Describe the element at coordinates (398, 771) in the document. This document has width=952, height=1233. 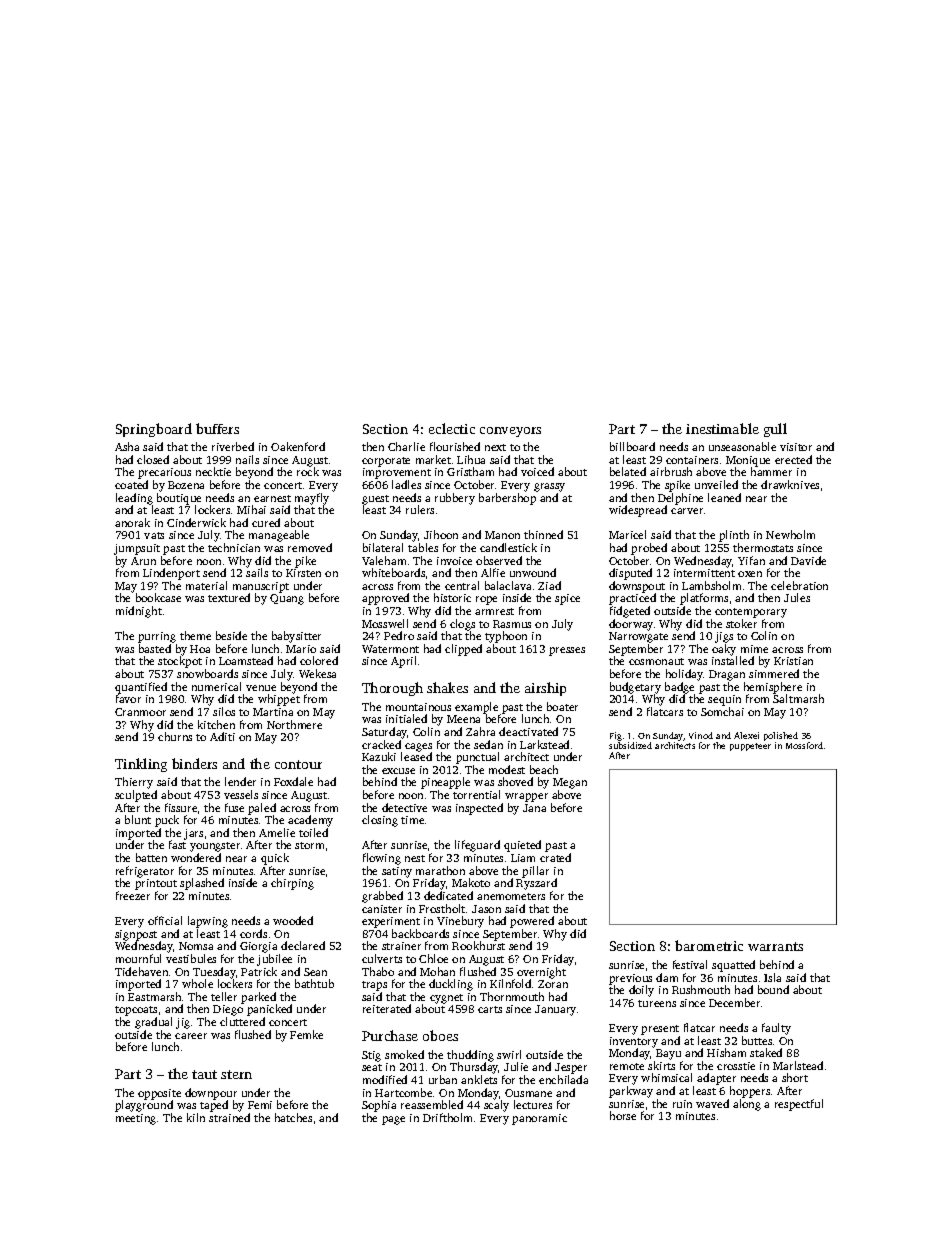
I see `excuse` at that location.
